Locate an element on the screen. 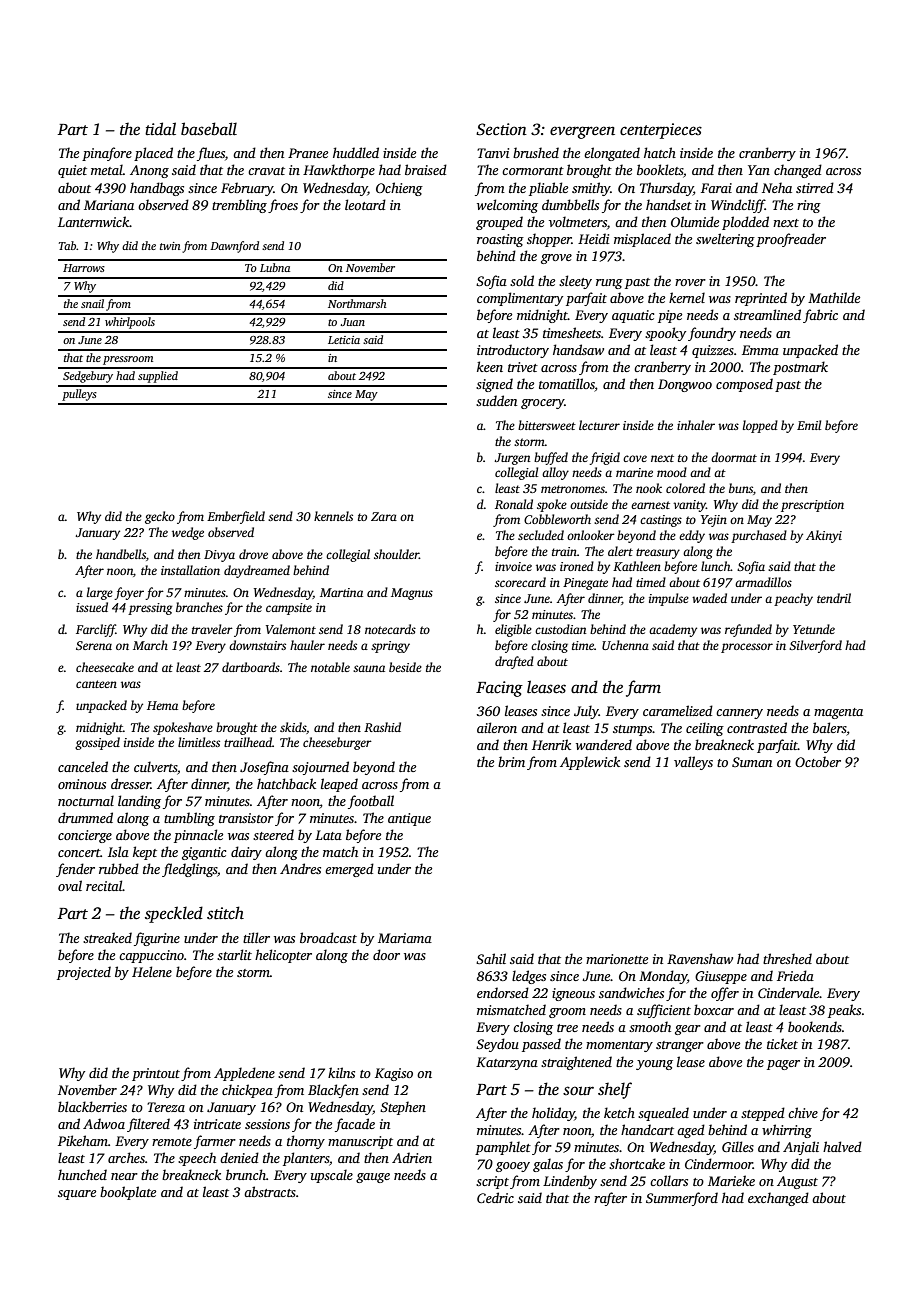 The image size is (924, 1308). Section is located at coordinates (501, 129).
